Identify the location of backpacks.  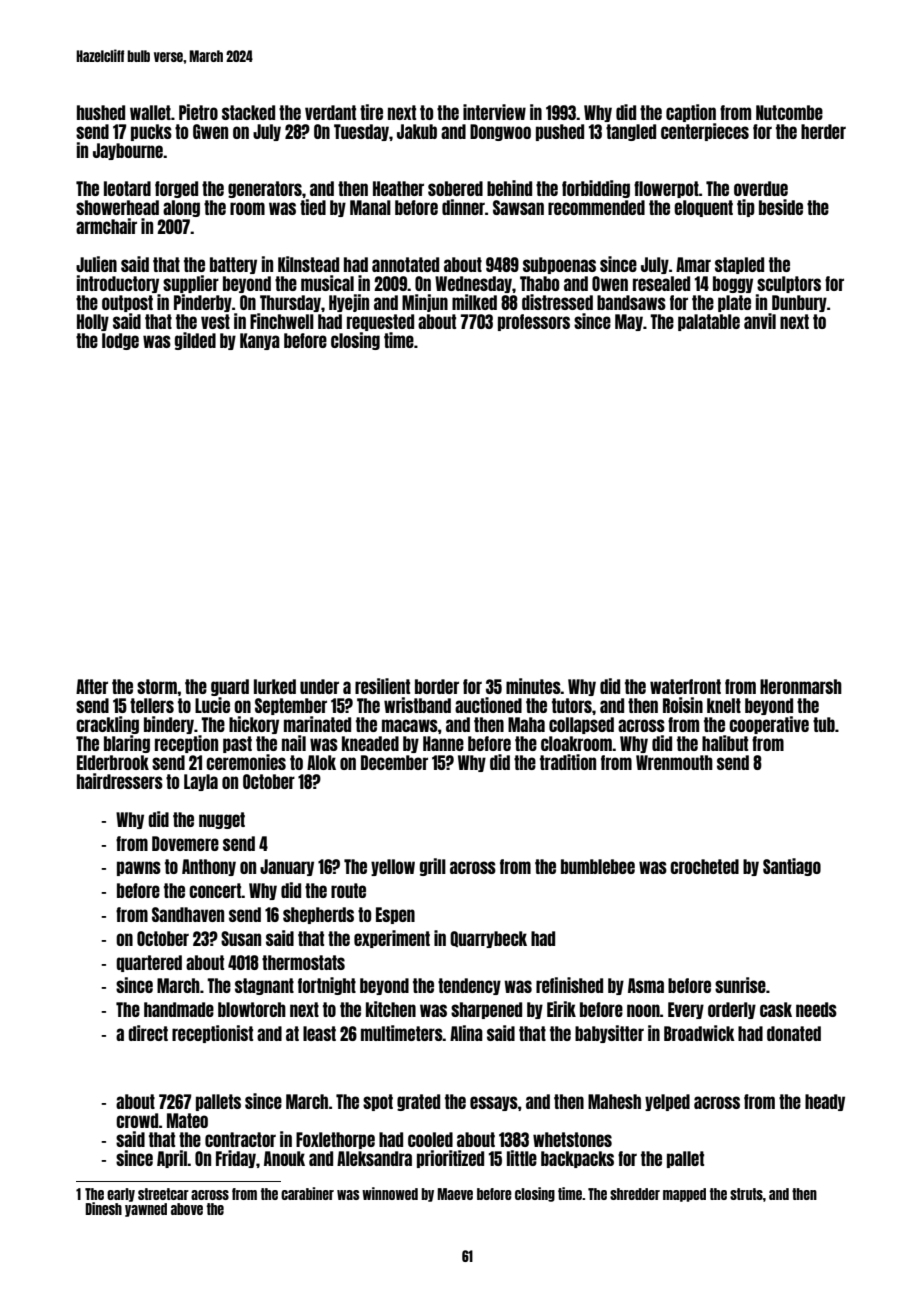
(577, 1159).
